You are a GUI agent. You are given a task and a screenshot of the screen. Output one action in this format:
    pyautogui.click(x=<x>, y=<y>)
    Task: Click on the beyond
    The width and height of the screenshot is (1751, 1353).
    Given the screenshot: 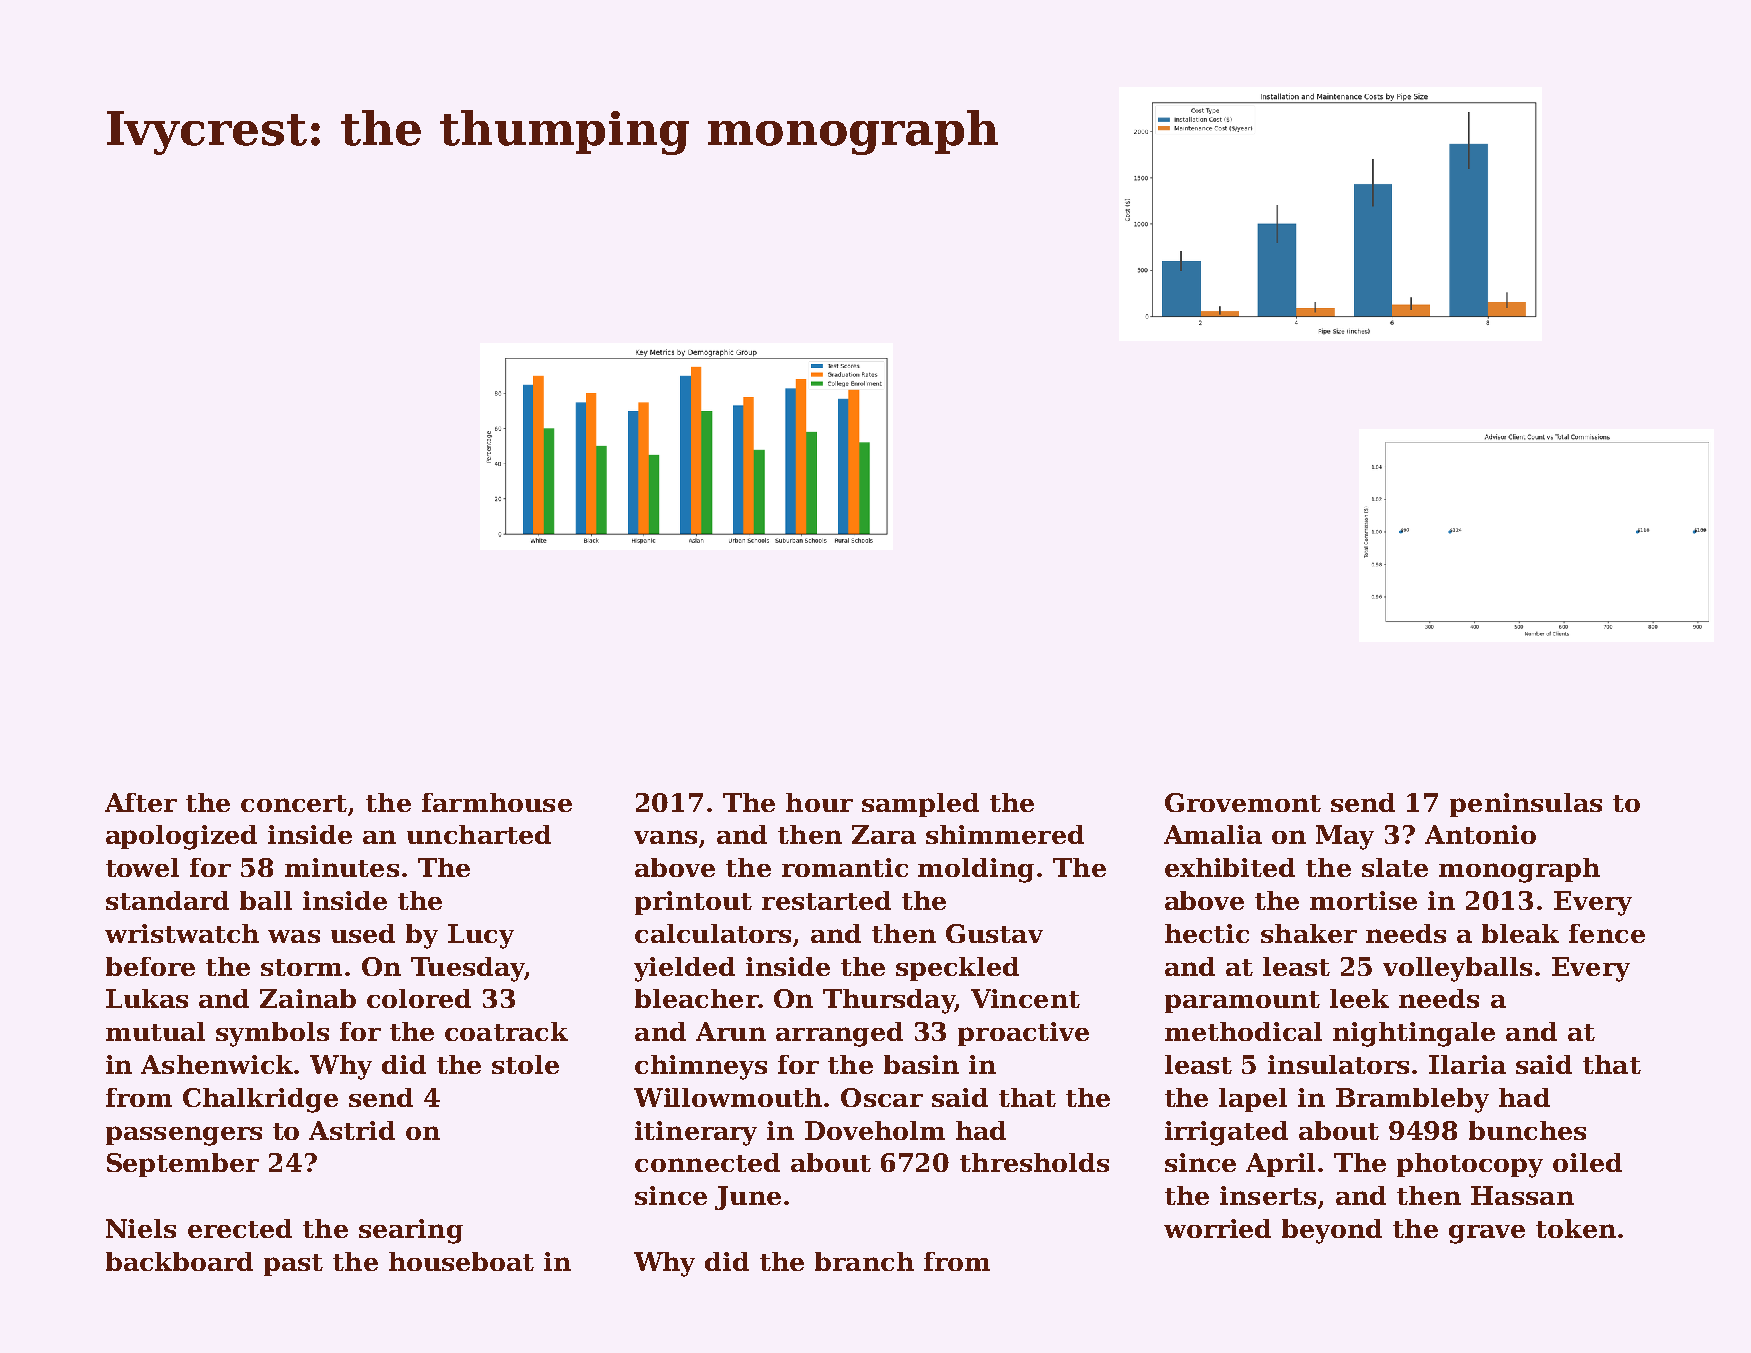 What is the action you would take?
    pyautogui.click(x=1332, y=1231)
